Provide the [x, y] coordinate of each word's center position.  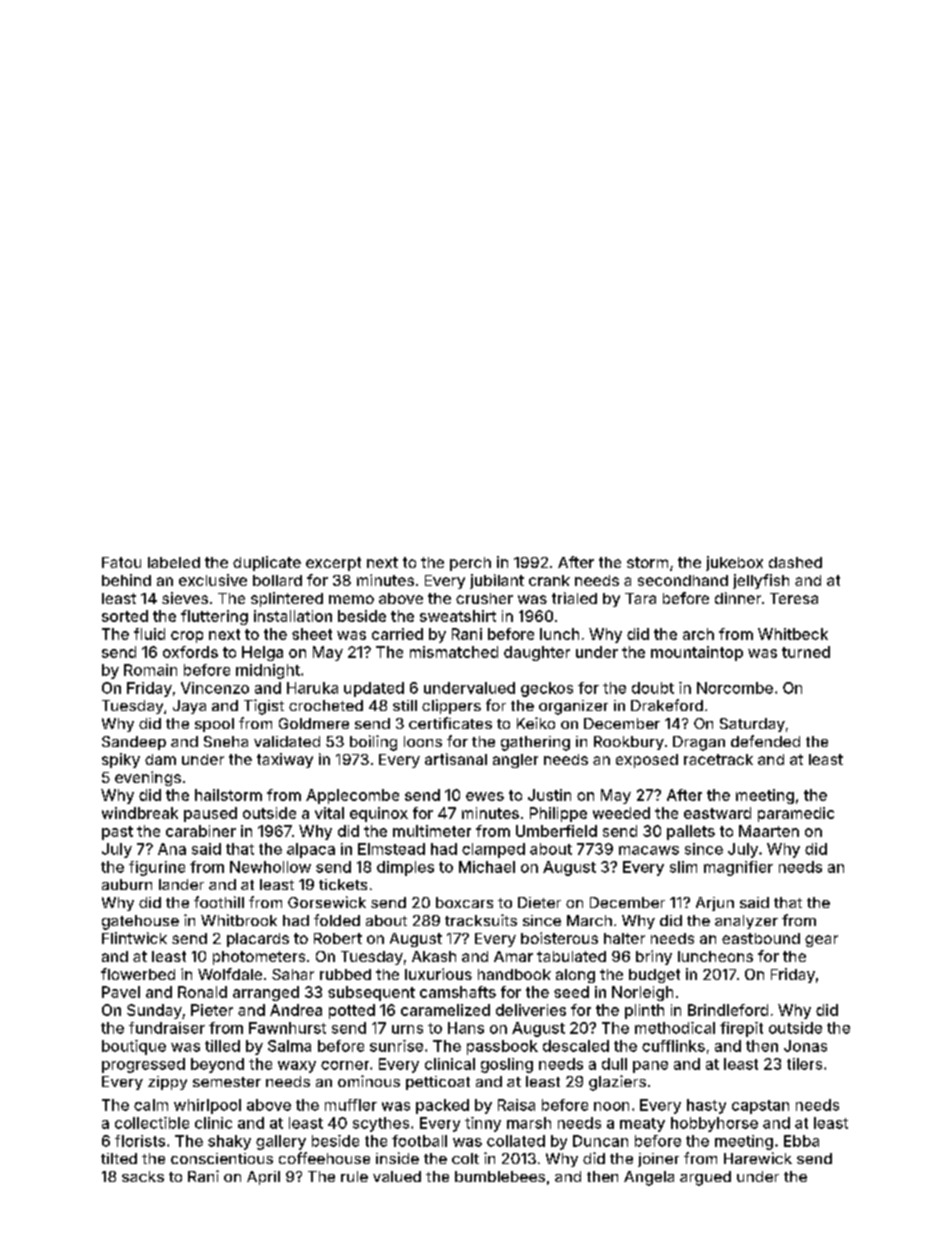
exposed [647, 761]
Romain [150, 670]
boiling [373, 743]
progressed [143, 1065]
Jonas [805, 1046]
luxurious [438, 974]
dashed [795, 562]
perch [470, 564]
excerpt [333, 564]
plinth [644, 1011]
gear [821, 941]
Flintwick [134, 938]
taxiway [285, 760]
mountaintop [697, 653]
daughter [537, 653]
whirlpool [207, 1106]
